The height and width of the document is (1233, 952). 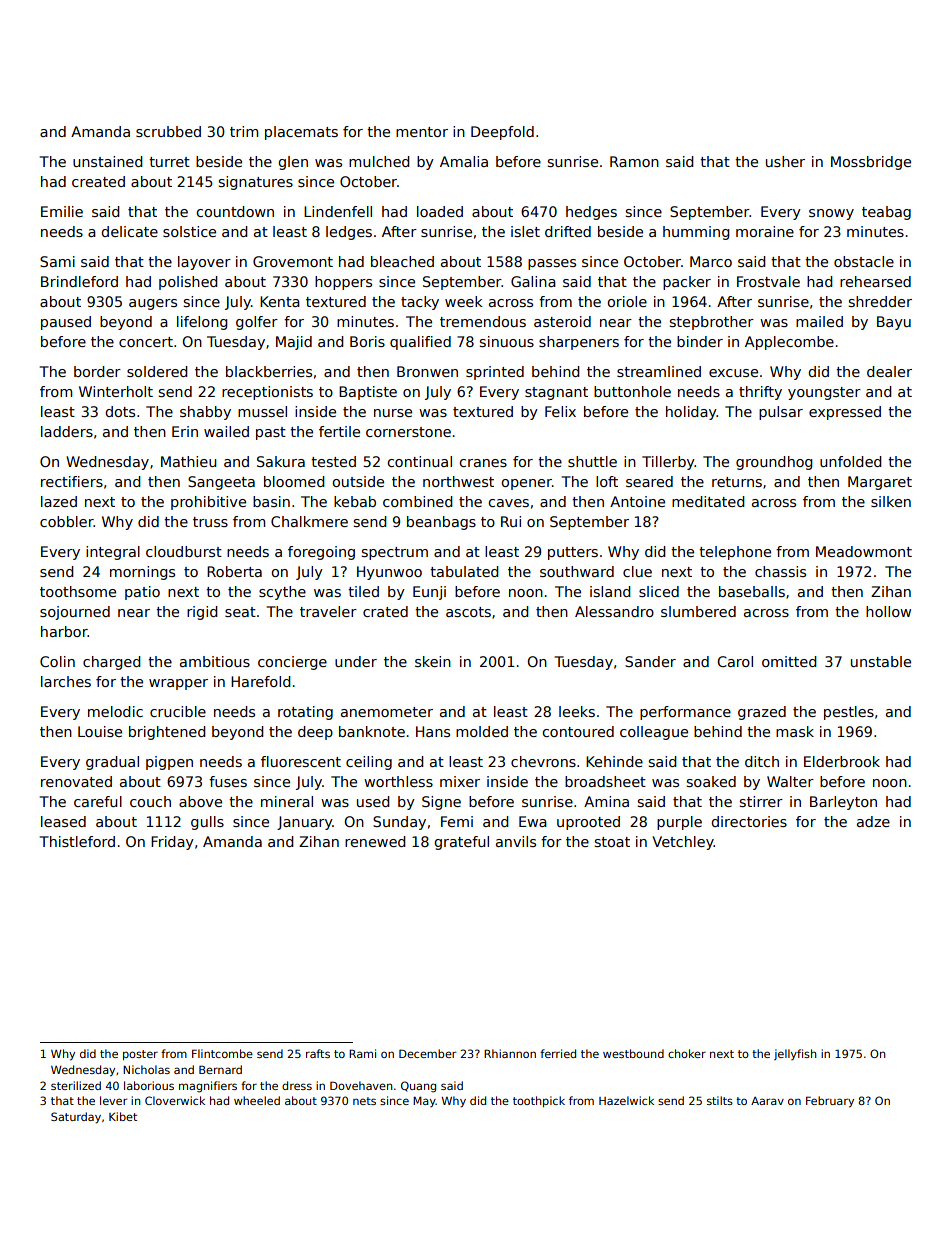 What do you see at coordinates (140, 1055) in the document?
I see `poster` at bounding box center [140, 1055].
